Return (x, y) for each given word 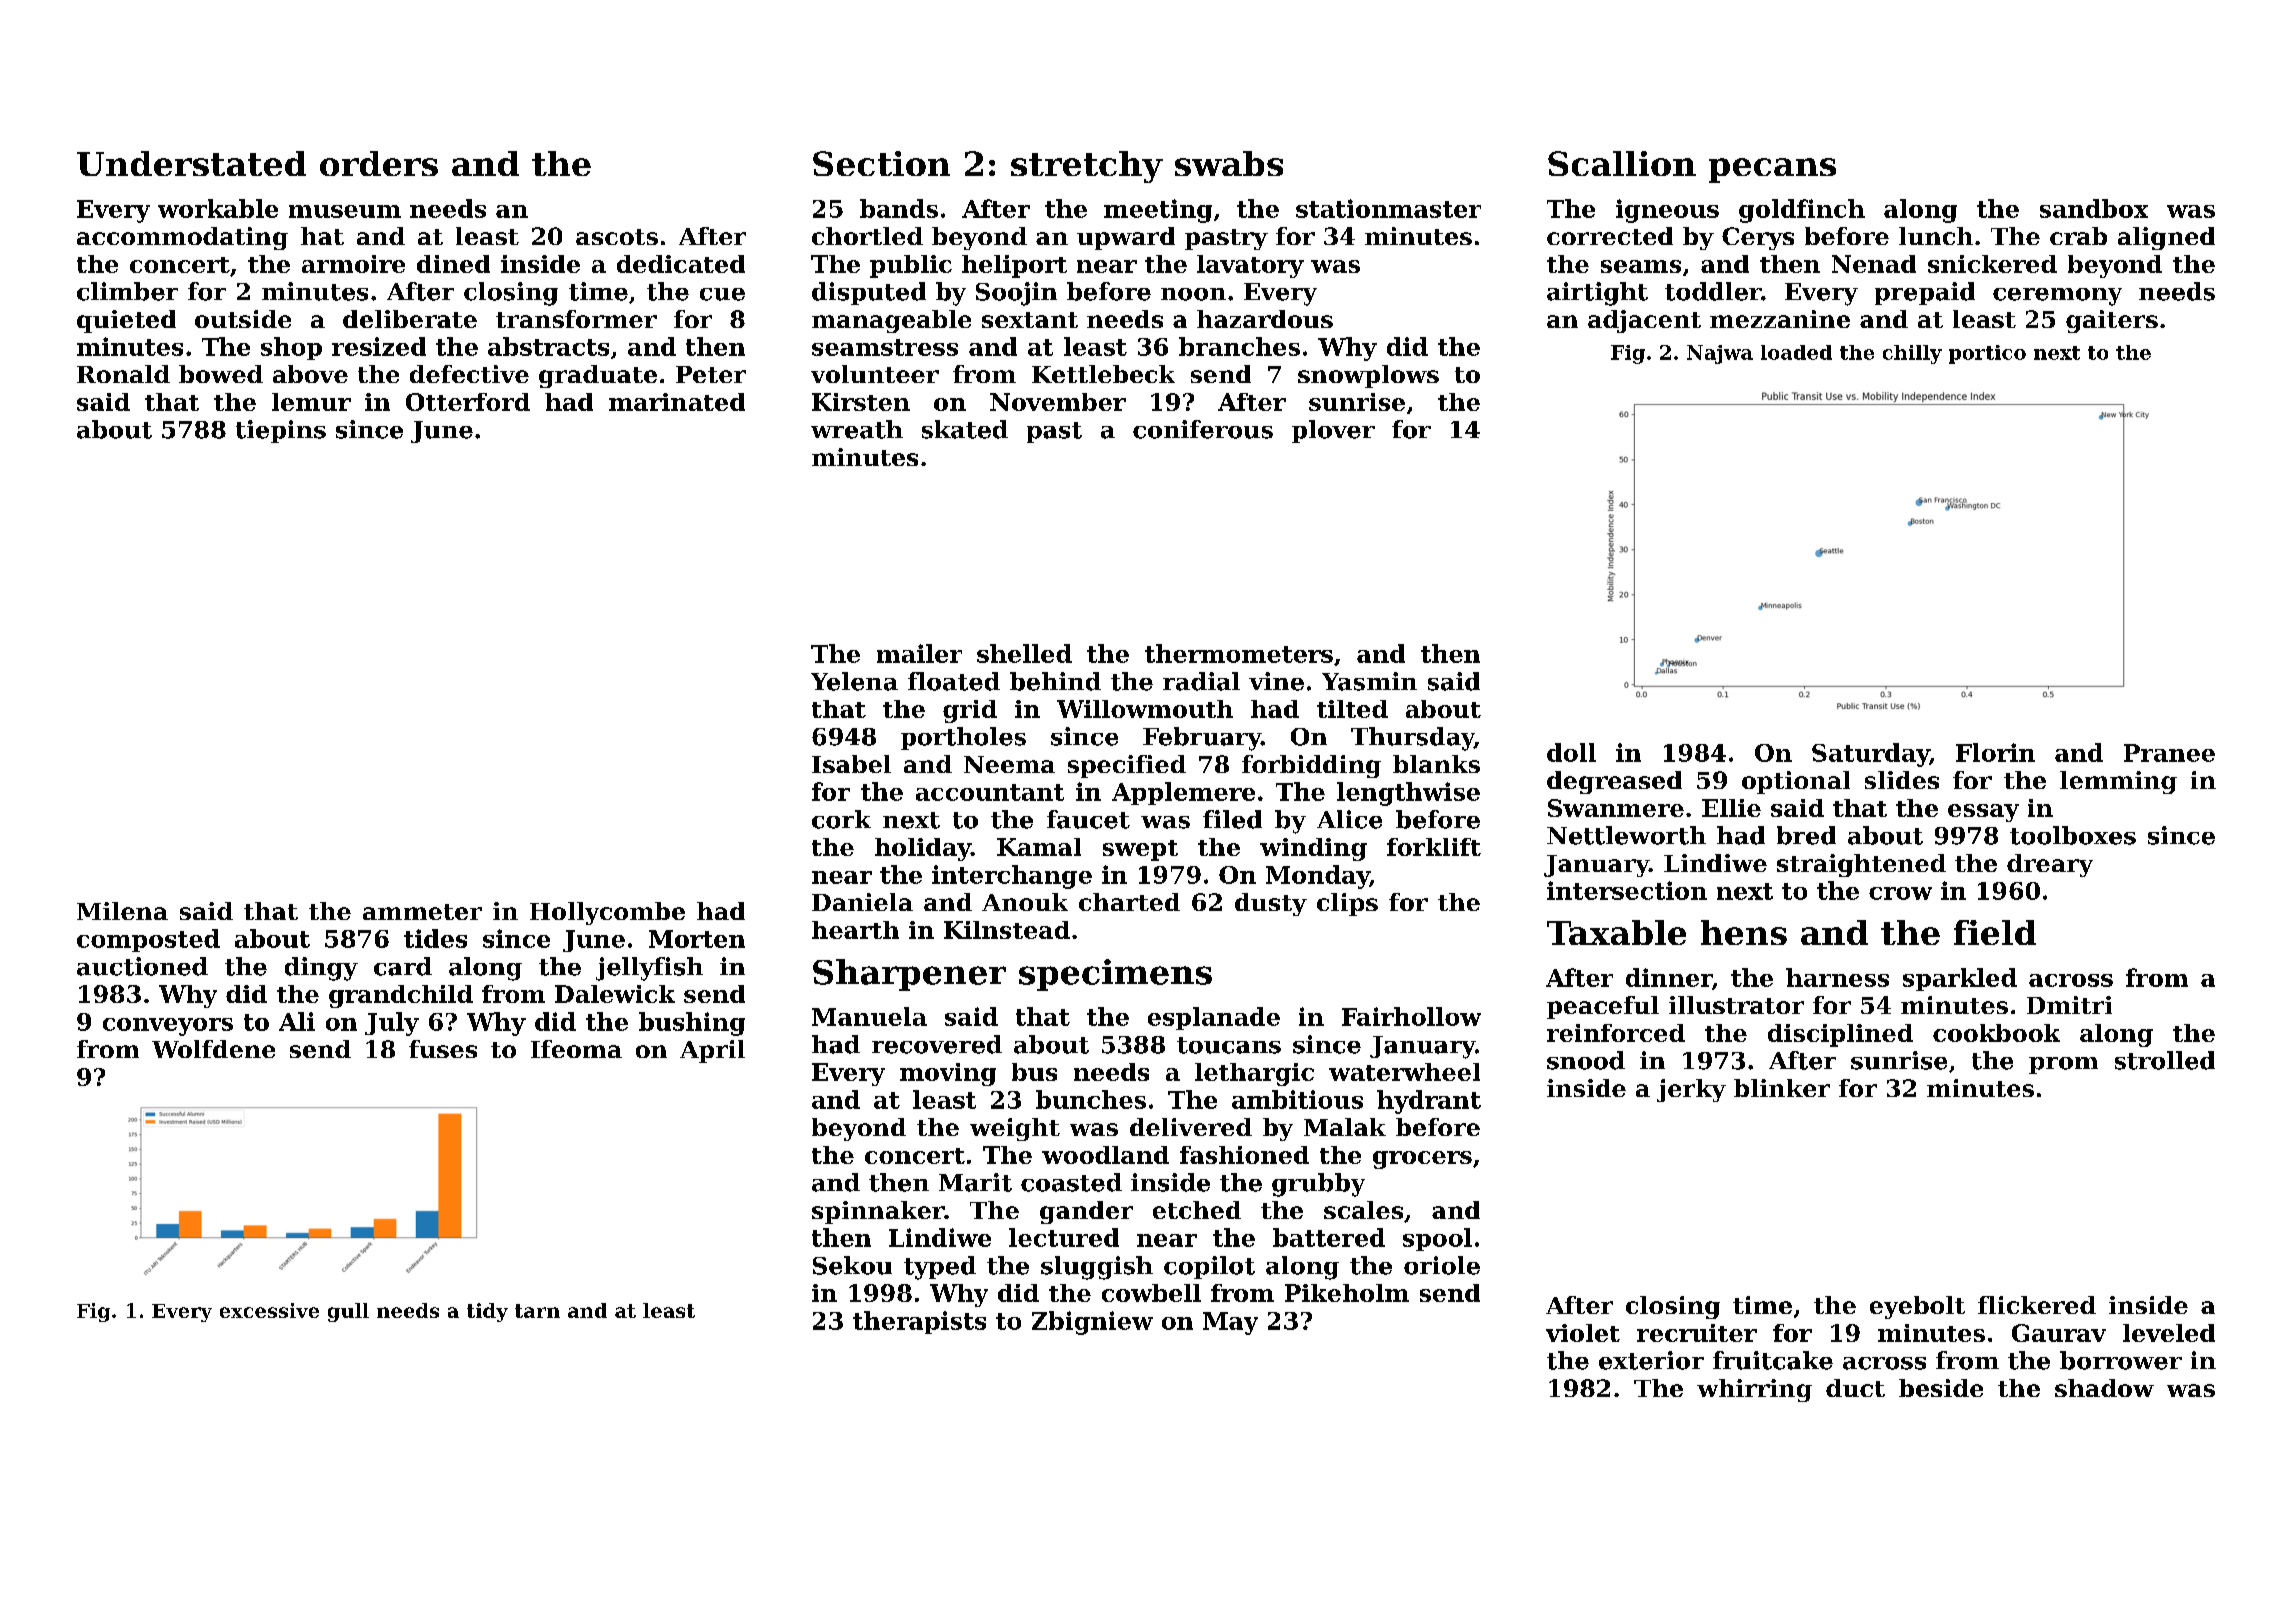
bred (1806, 835)
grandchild (401, 996)
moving (948, 1074)
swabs (1229, 163)
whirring (1754, 1390)
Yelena (854, 681)
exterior (1651, 1360)
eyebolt (1917, 1307)
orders (379, 163)
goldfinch (1802, 211)
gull (348, 1312)
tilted (1352, 709)
